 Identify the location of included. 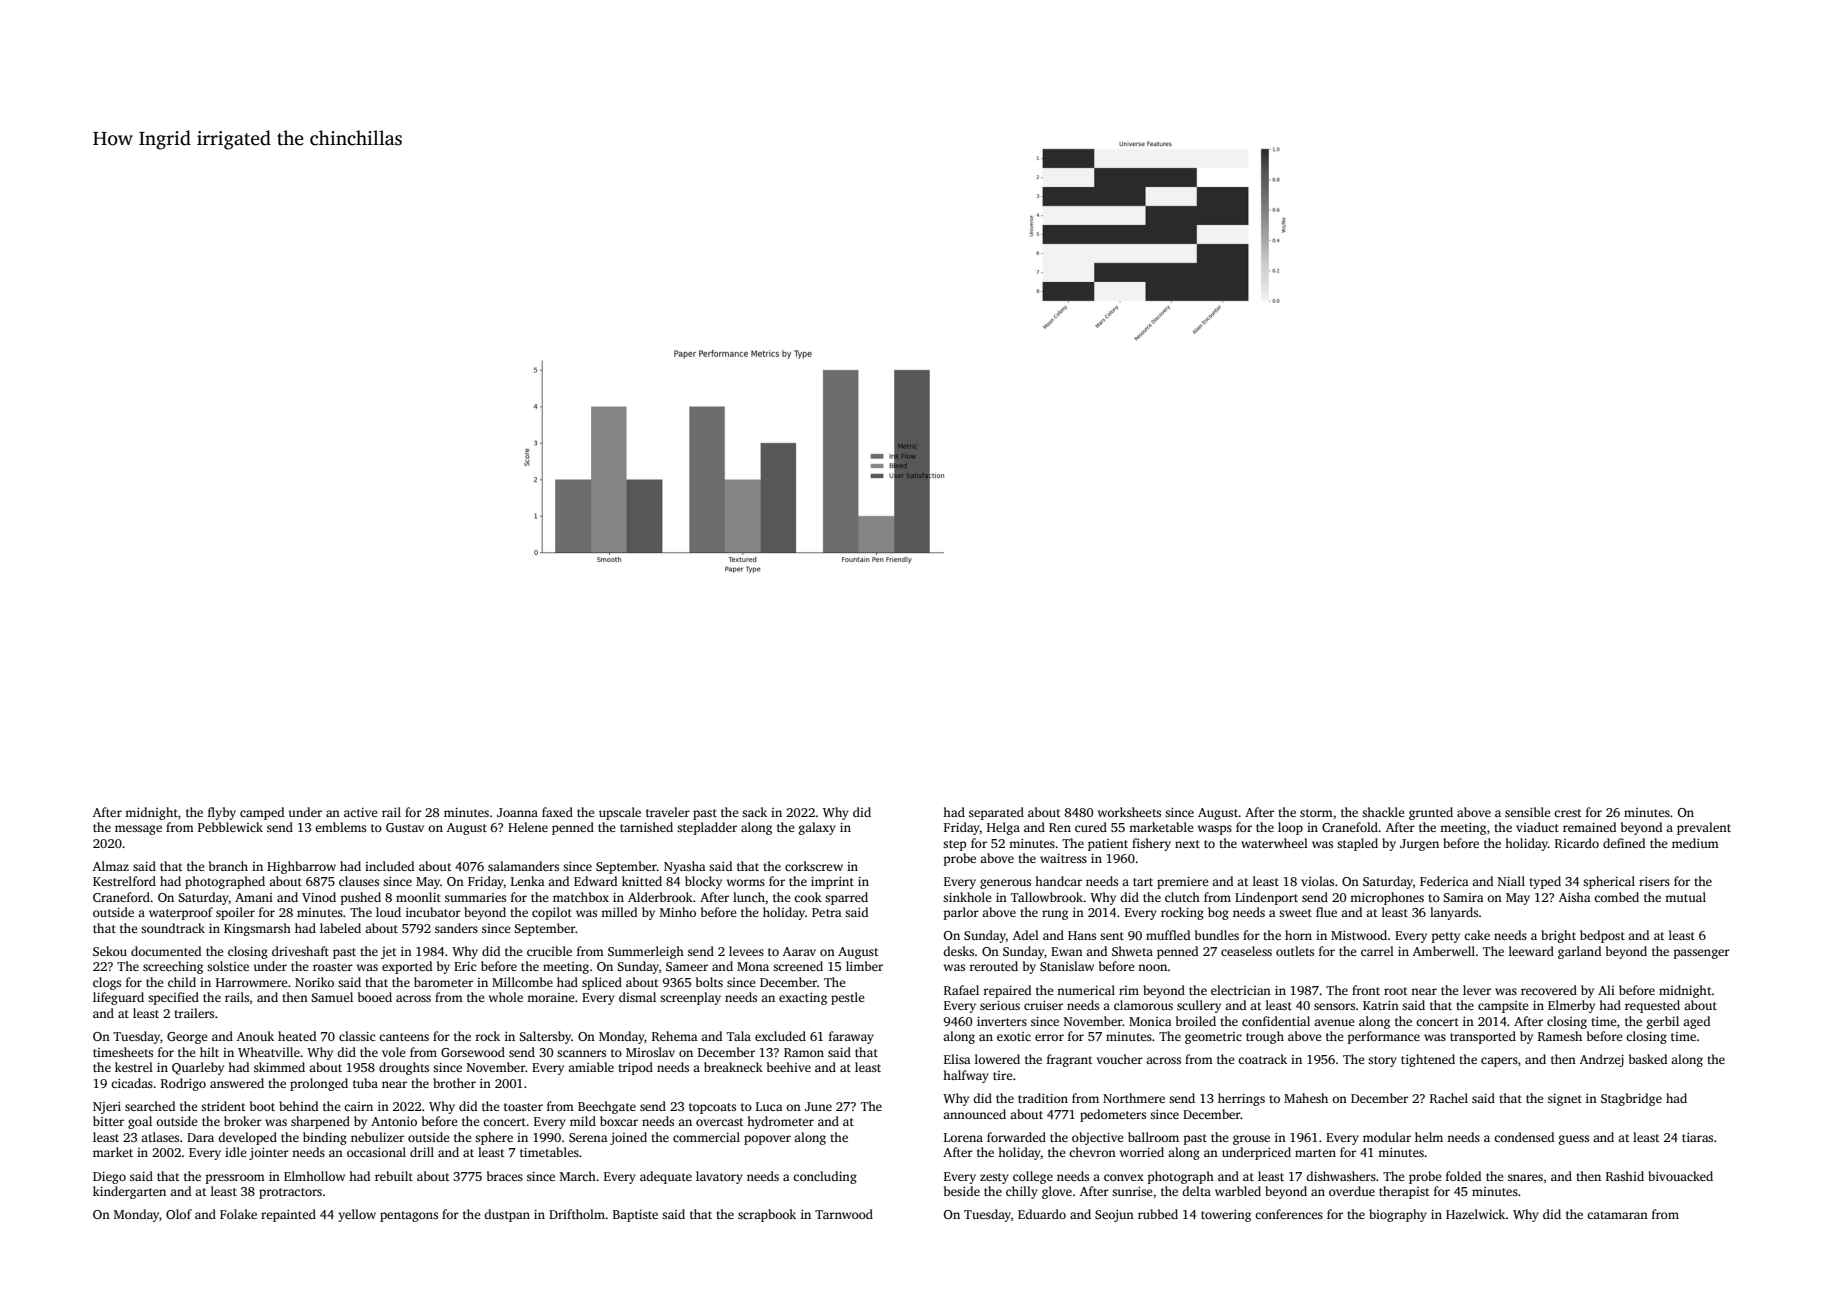
(389, 866).
